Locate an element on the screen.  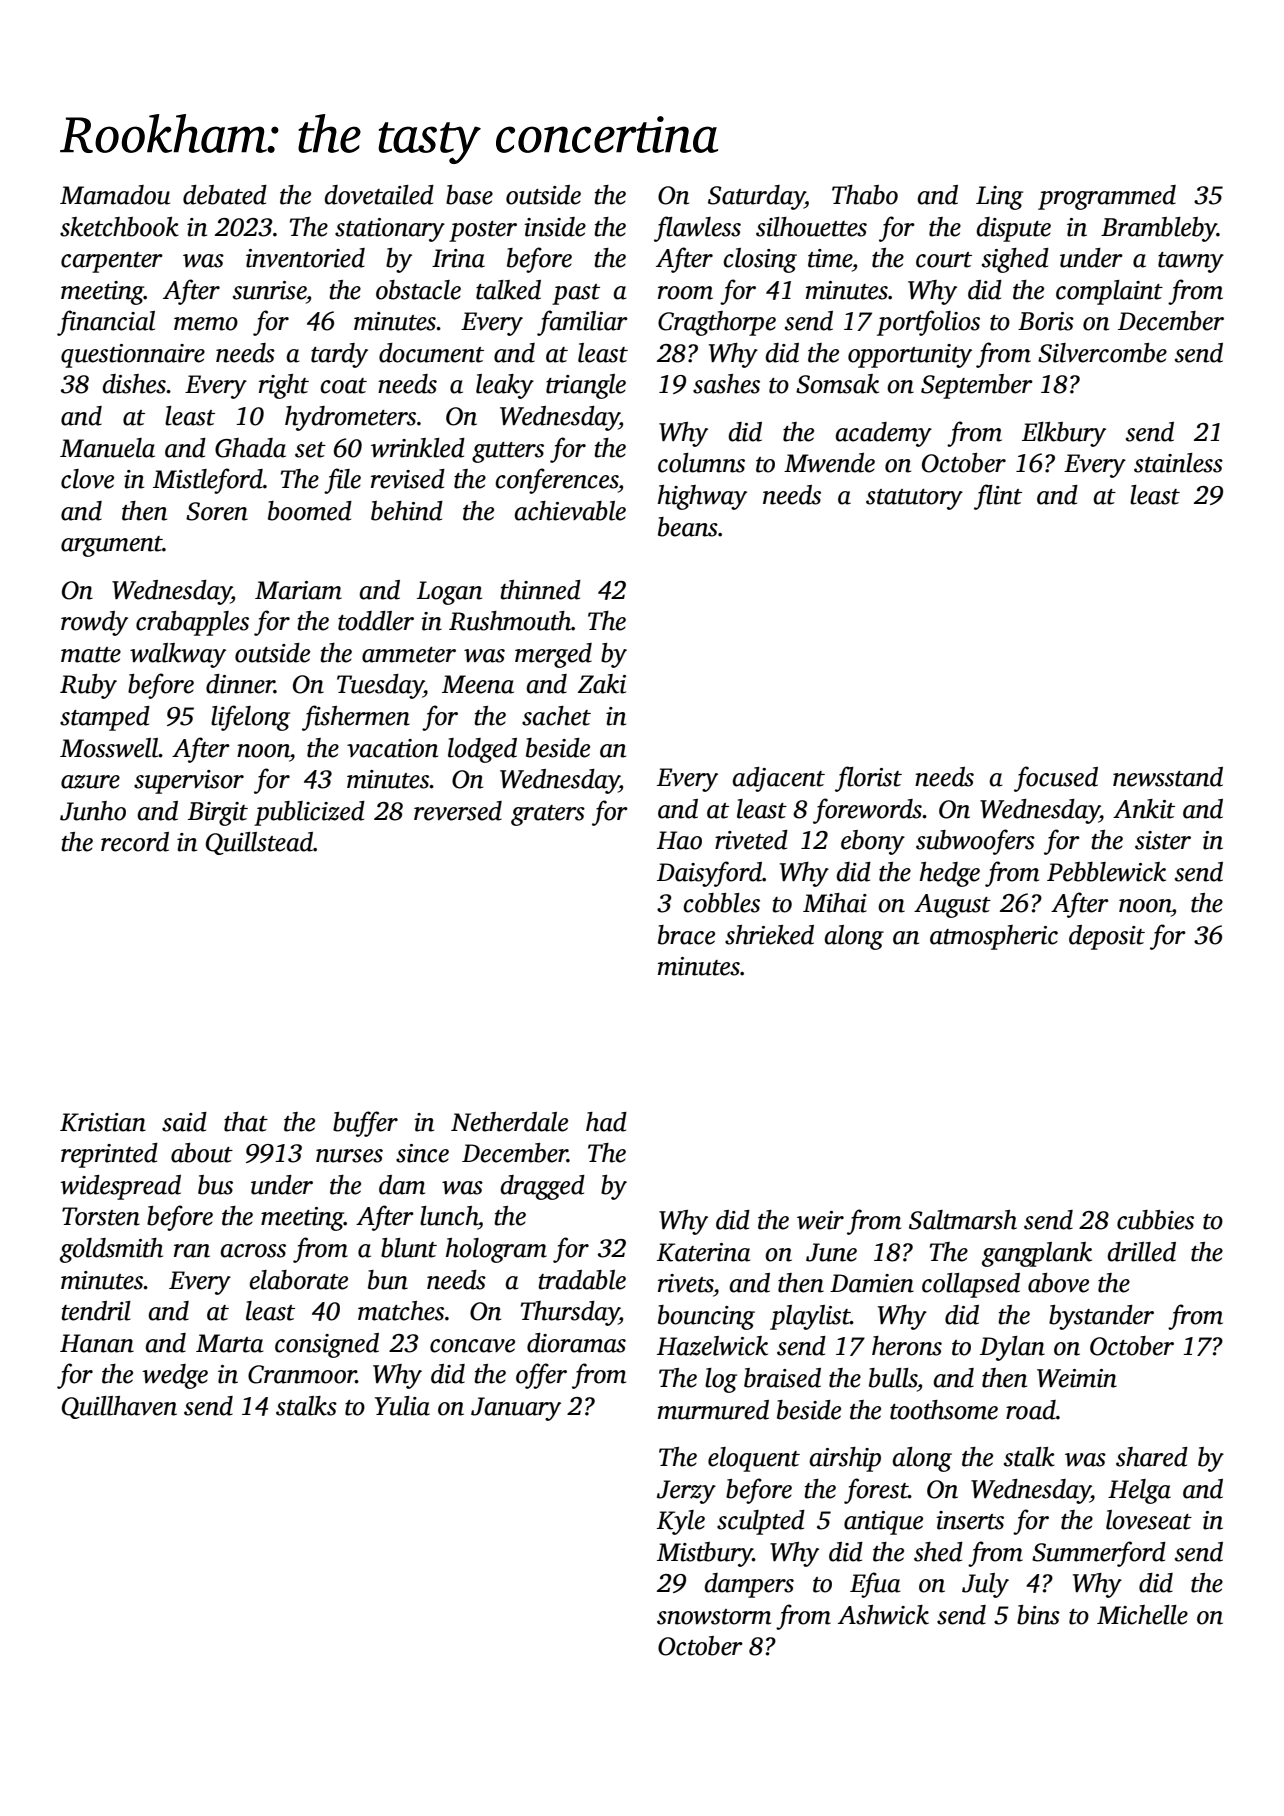
statutory is located at coordinates (914, 499).
